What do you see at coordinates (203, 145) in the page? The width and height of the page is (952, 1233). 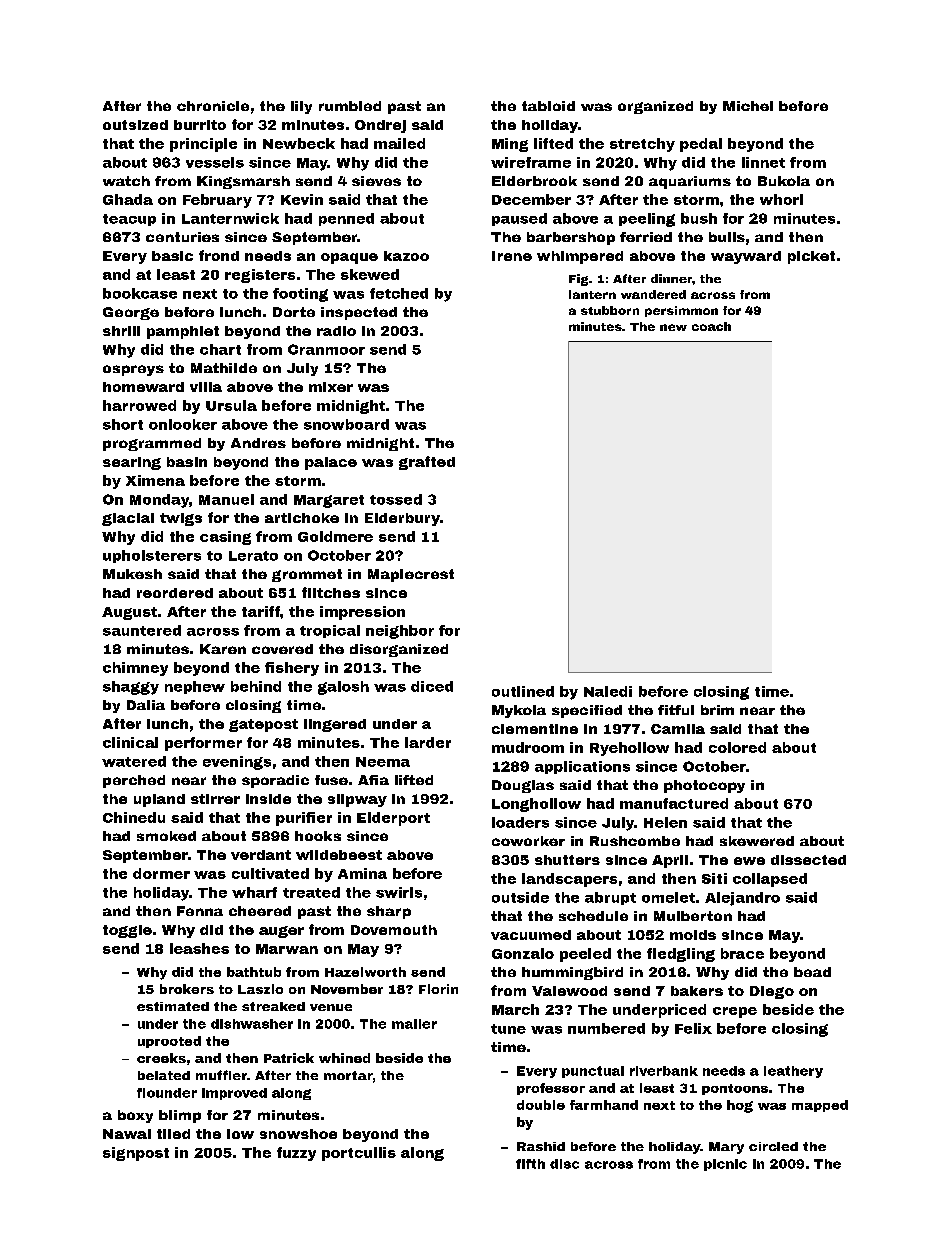 I see `principle` at bounding box center [203, 145].
